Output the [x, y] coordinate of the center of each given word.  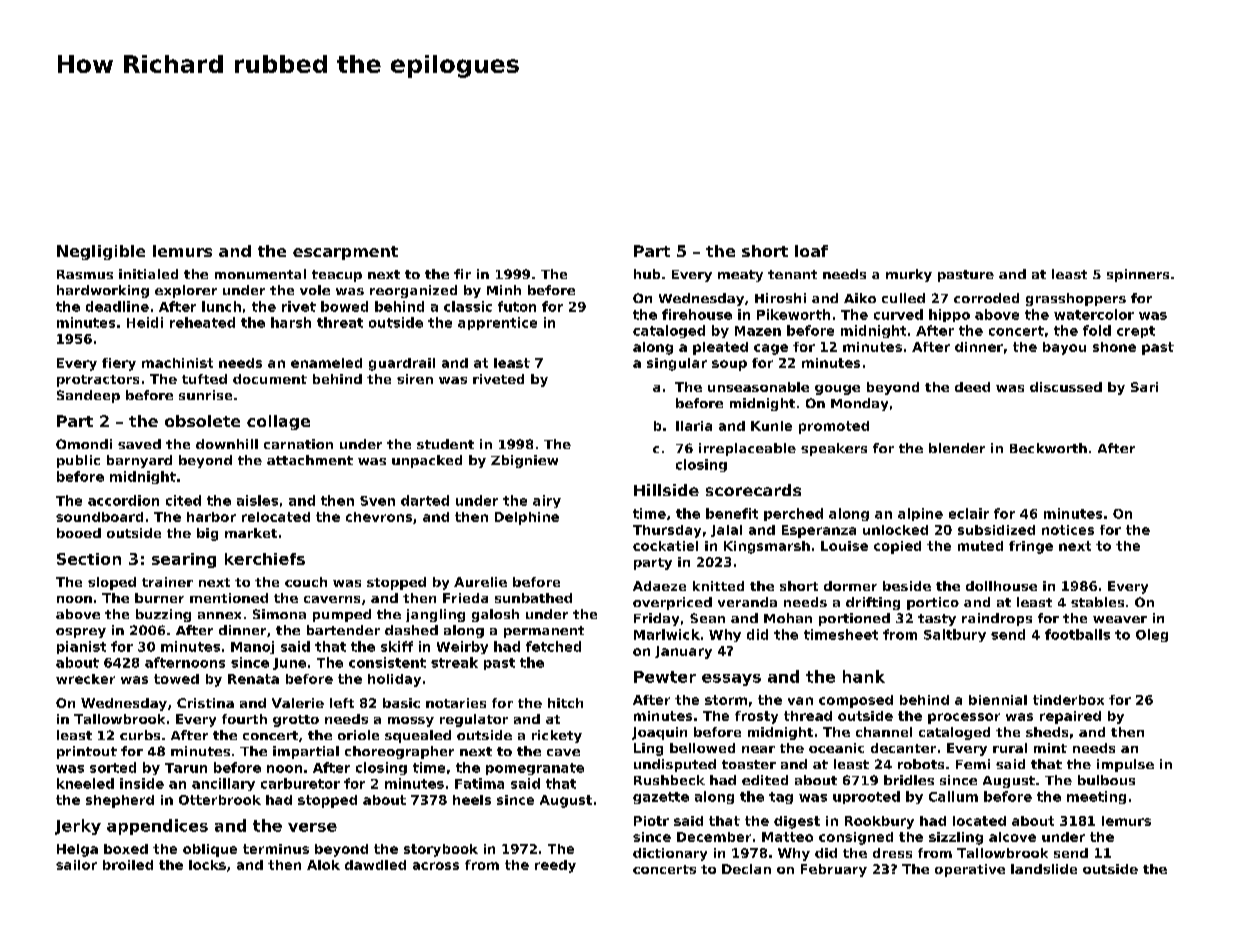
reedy [555, 866]
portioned [854, 619]
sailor [76, 865]
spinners [1138, 275]
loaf [811, 251]
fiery [119, 364]
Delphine [527, 518]
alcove [1012, 837]
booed [79, 533]
